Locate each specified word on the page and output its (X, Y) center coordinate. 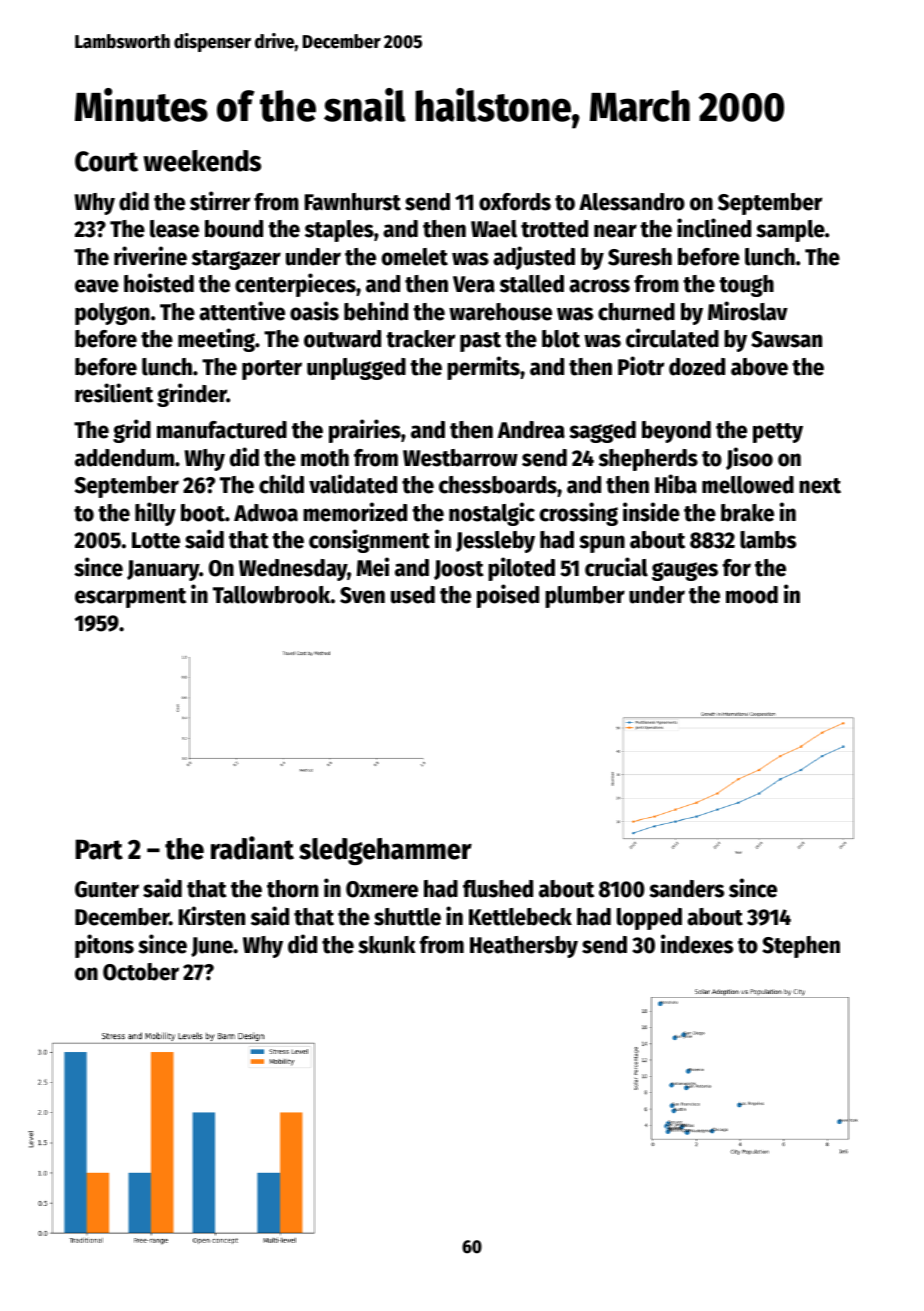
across (599, 286)
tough (746, 286)
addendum (124, 458)
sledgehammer (385, 851)
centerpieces (295, 285)
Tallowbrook (271, 595)
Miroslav (748, 311)
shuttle (407, 917)
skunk (387, 945)
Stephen (801, 947)
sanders (686, 889)
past (480, 342)
